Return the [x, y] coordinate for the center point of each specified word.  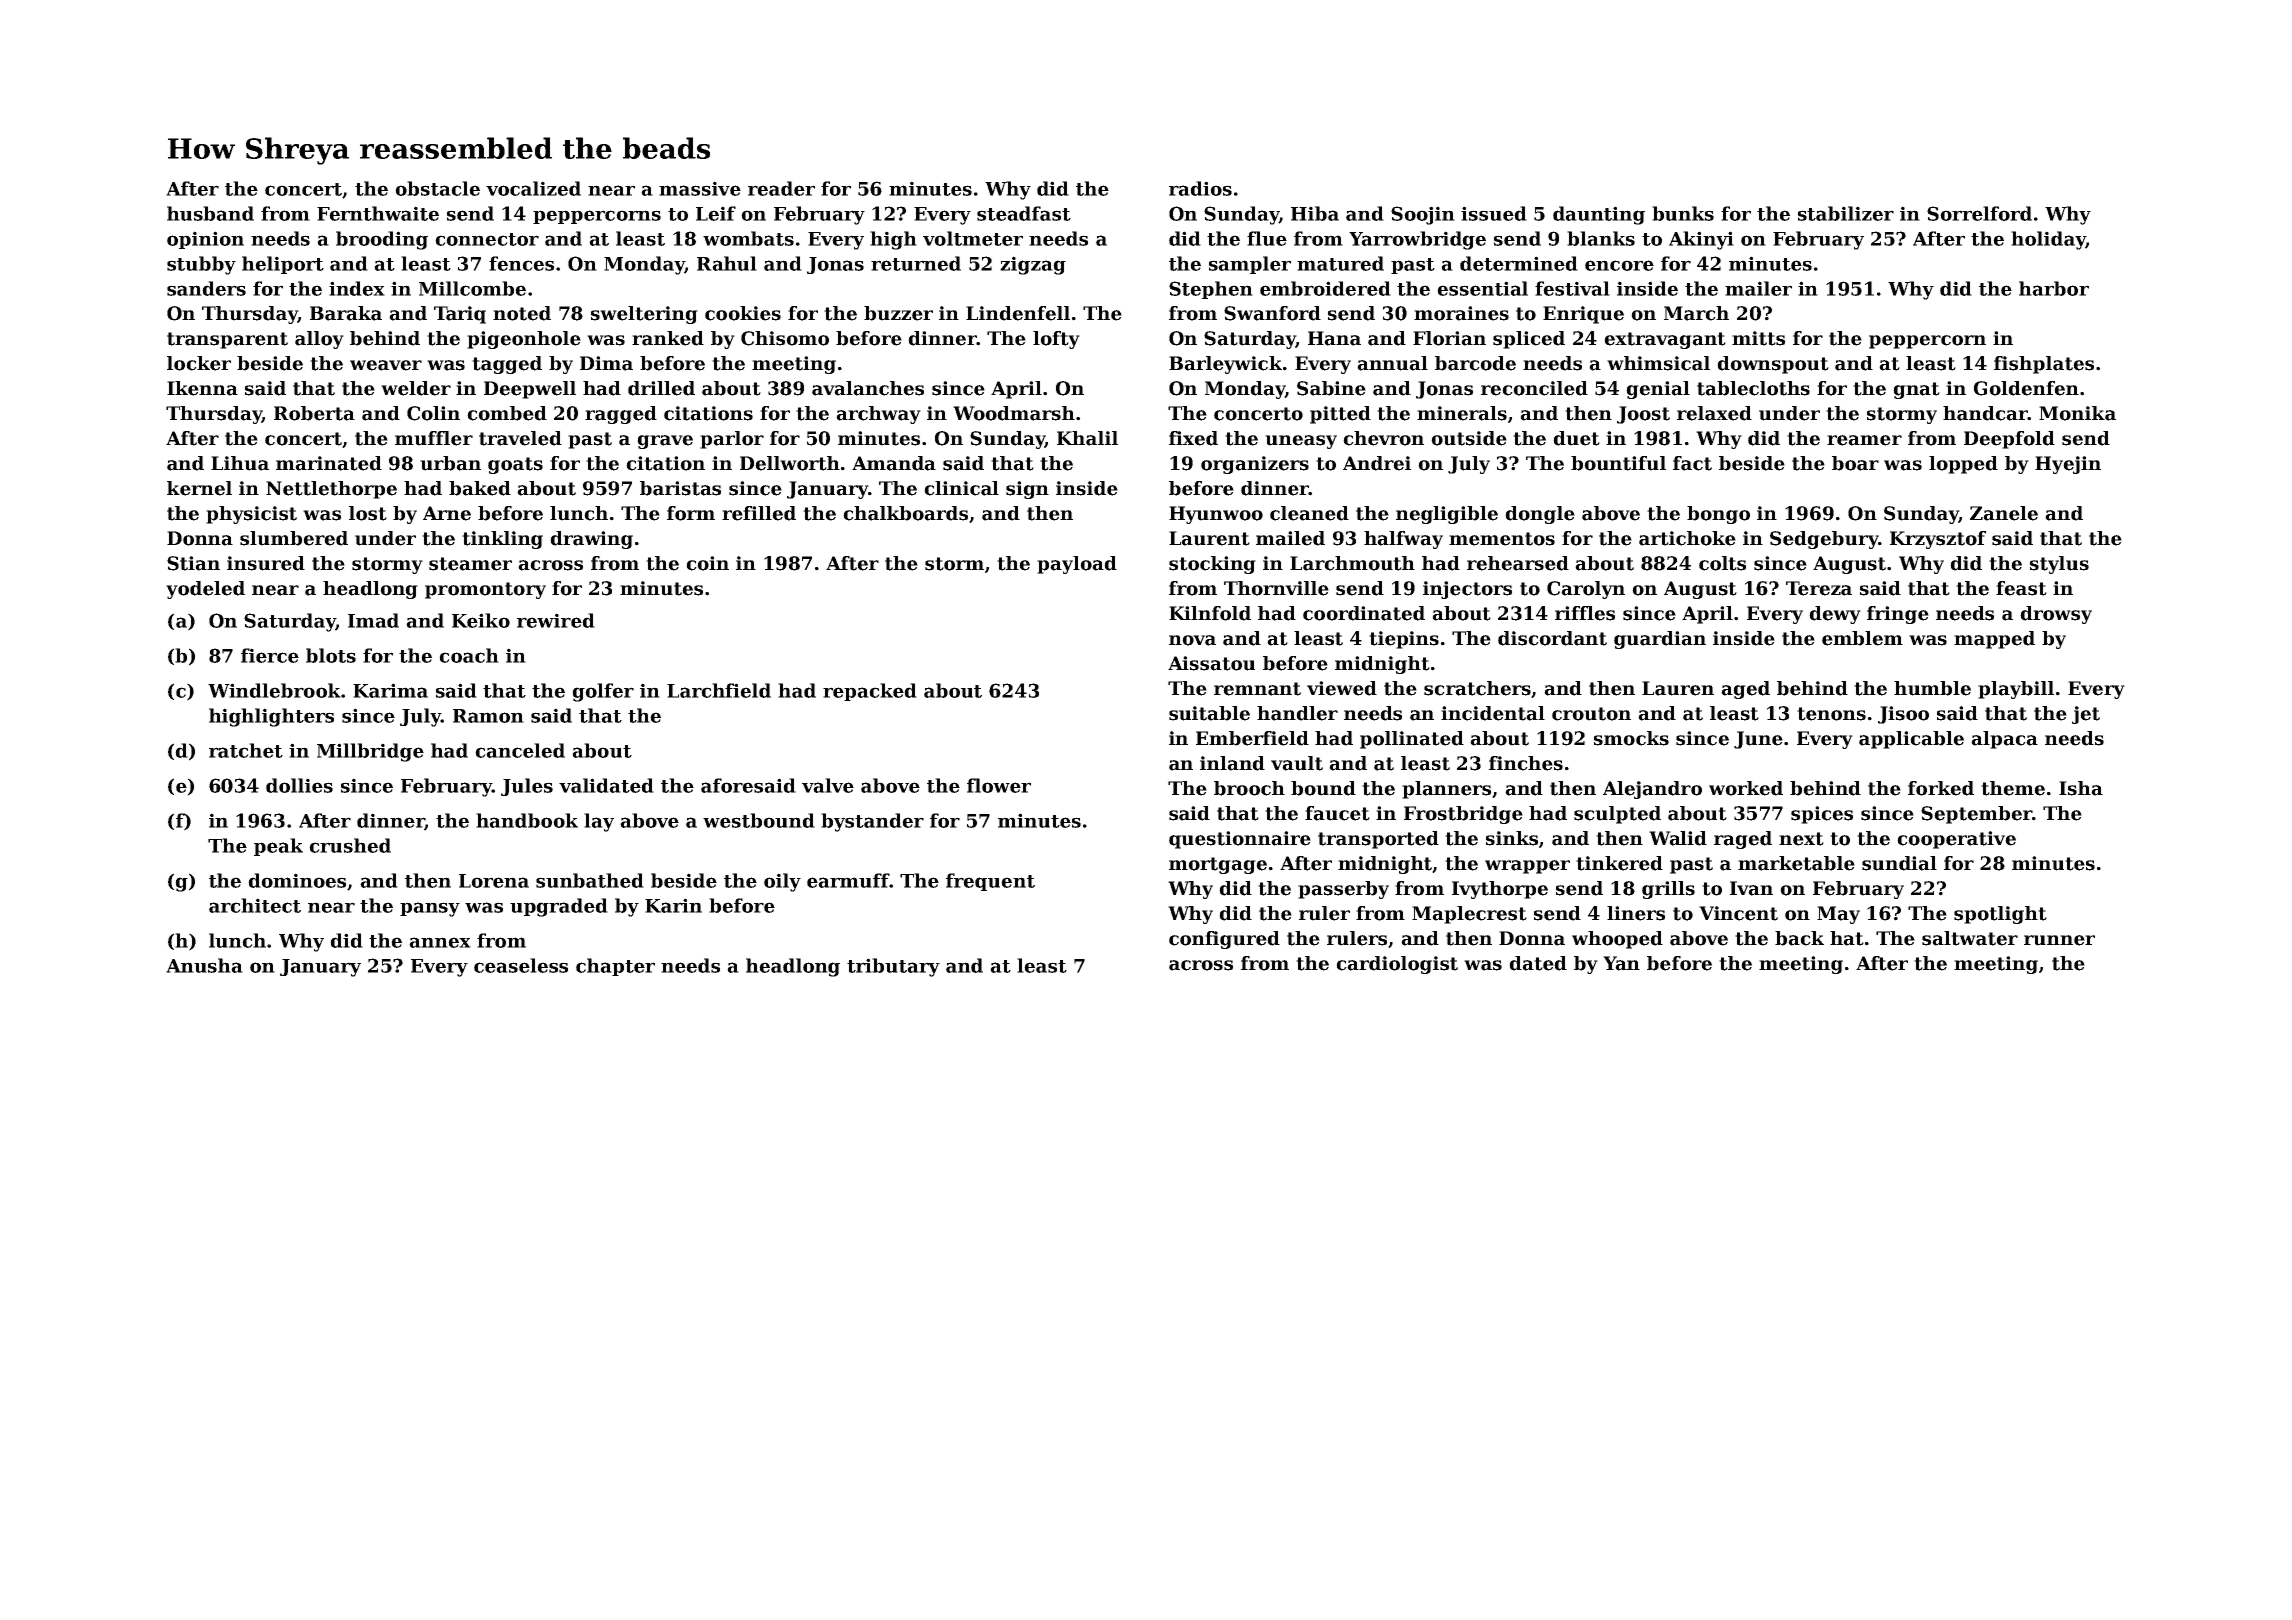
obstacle [437, 188]
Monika [2077, 413]
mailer [1758, 288]
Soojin [1423, 215]
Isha [2081, 788]
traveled [520, 438]
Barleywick [1225, 365]
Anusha [204, 965]
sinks [1512, 838]
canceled [520, 750]
